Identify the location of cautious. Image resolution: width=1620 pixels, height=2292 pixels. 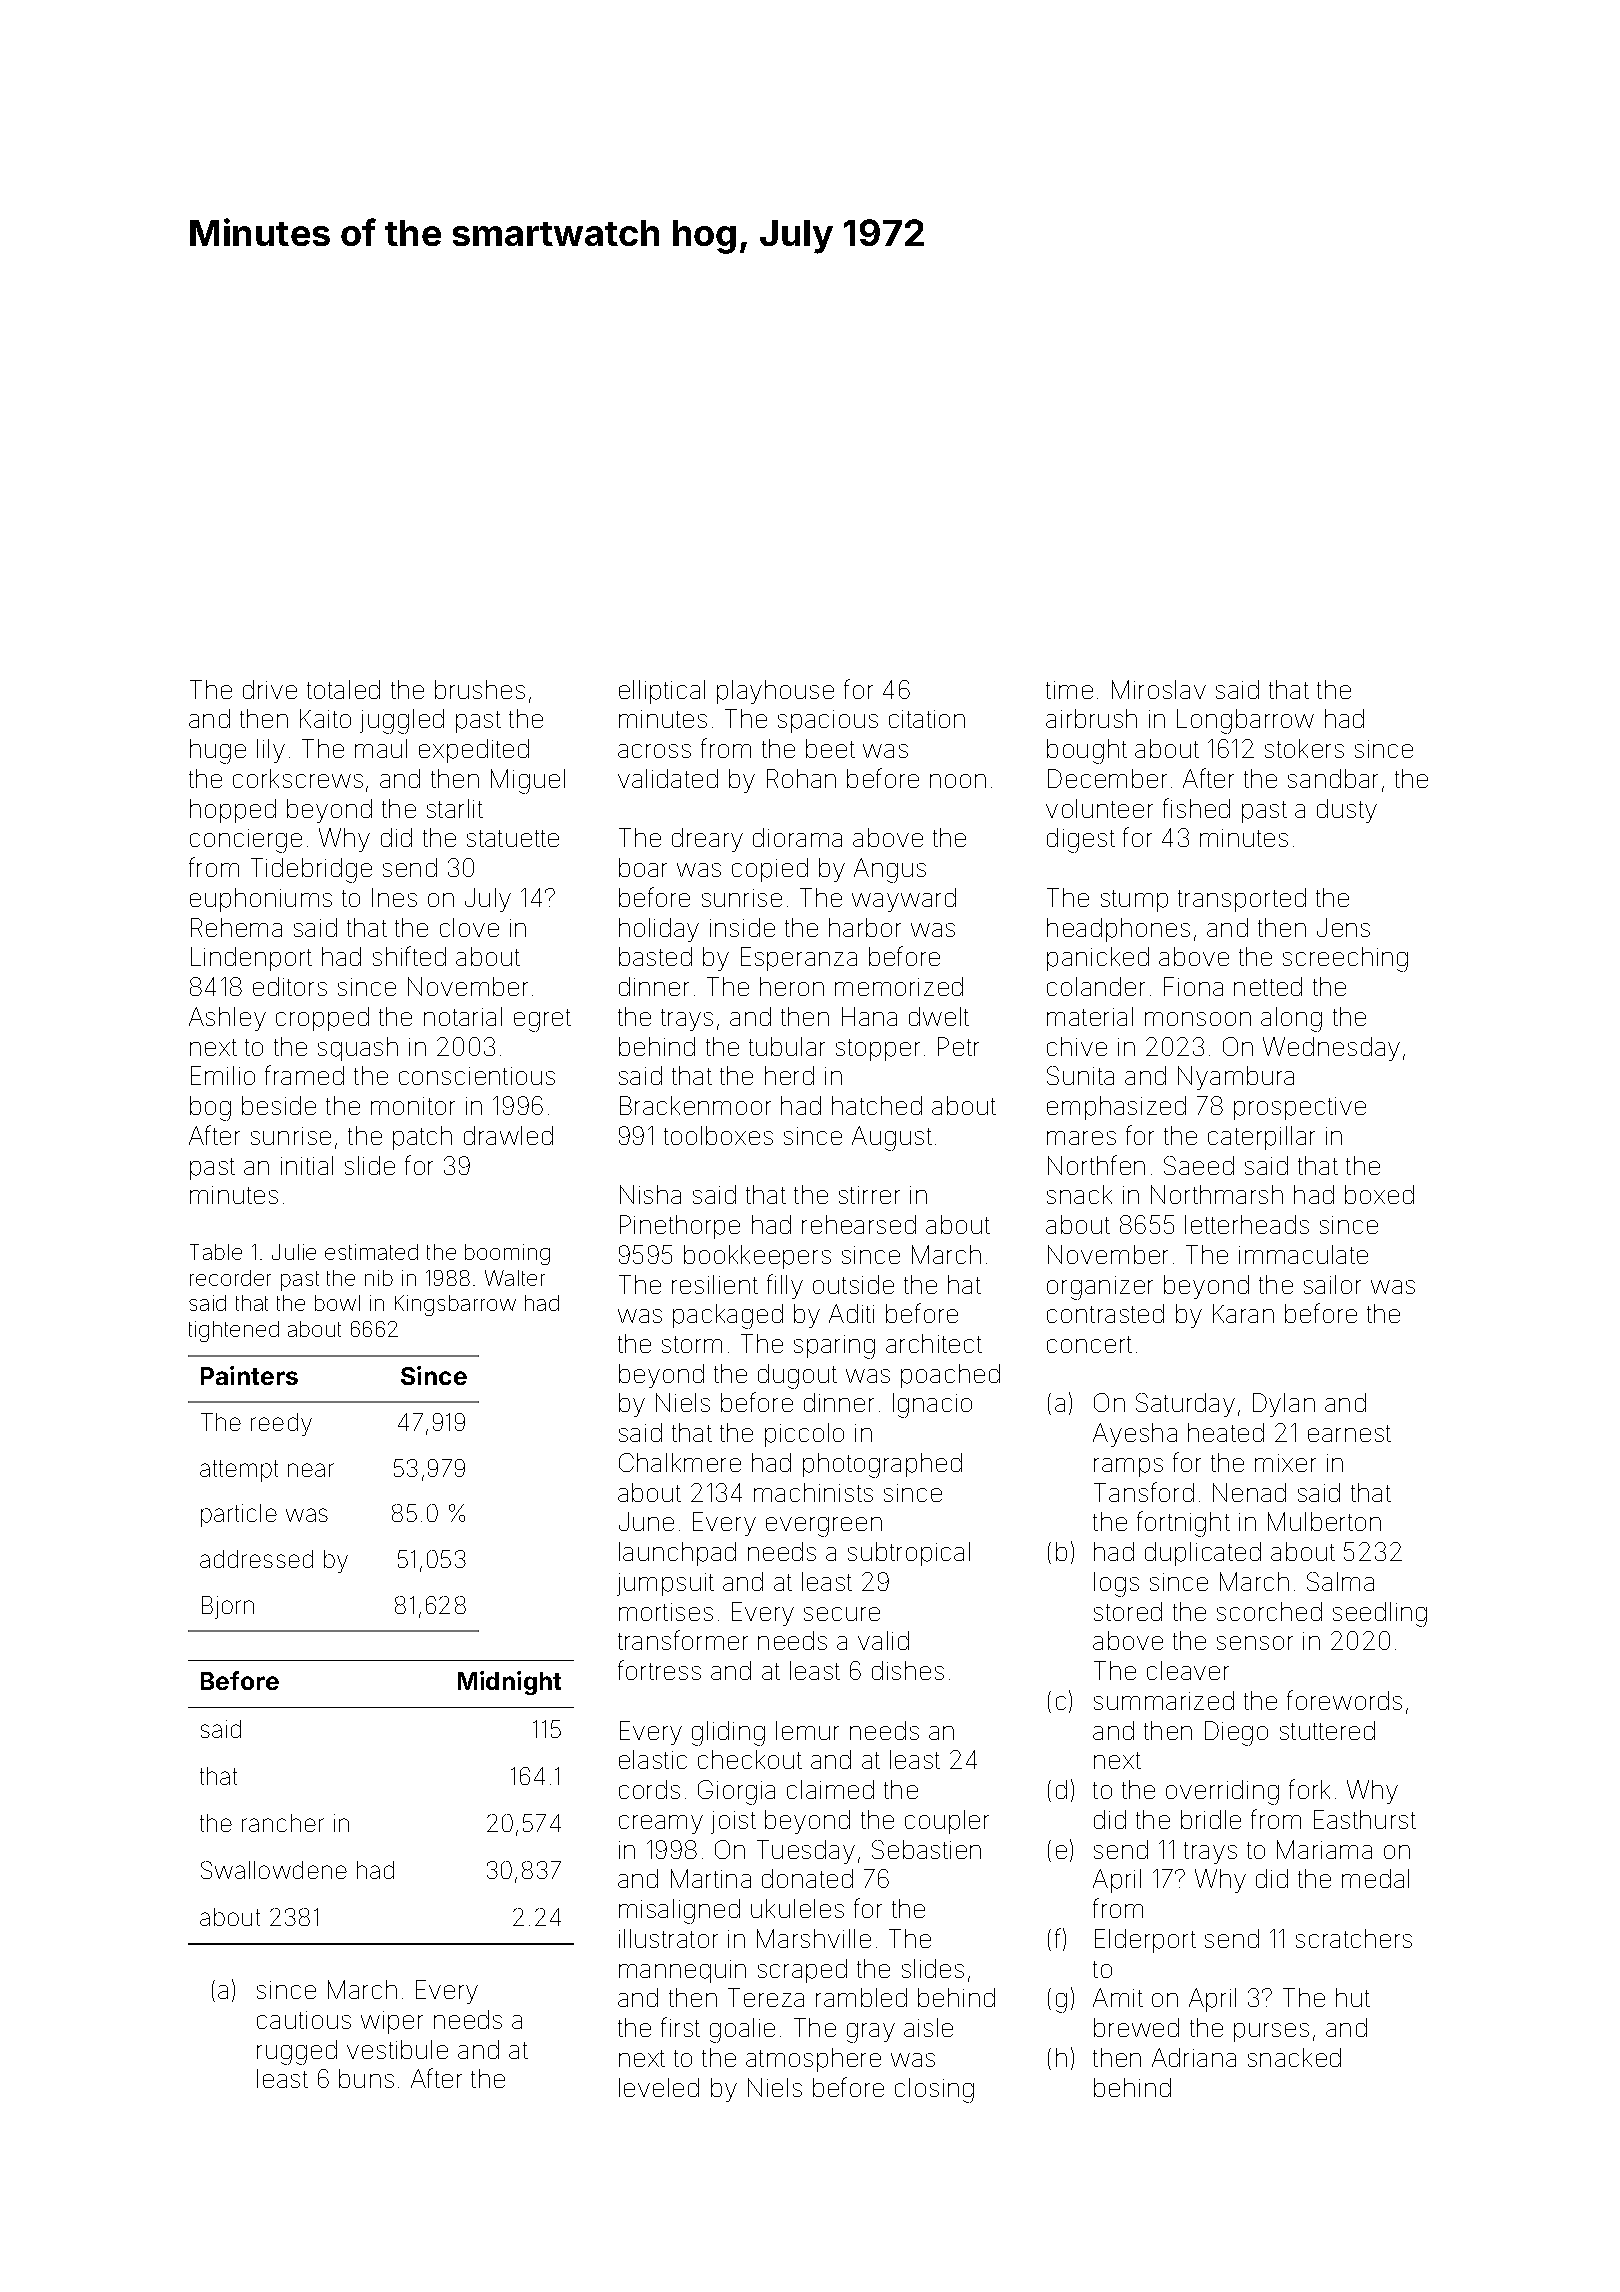
(304, 2020).
